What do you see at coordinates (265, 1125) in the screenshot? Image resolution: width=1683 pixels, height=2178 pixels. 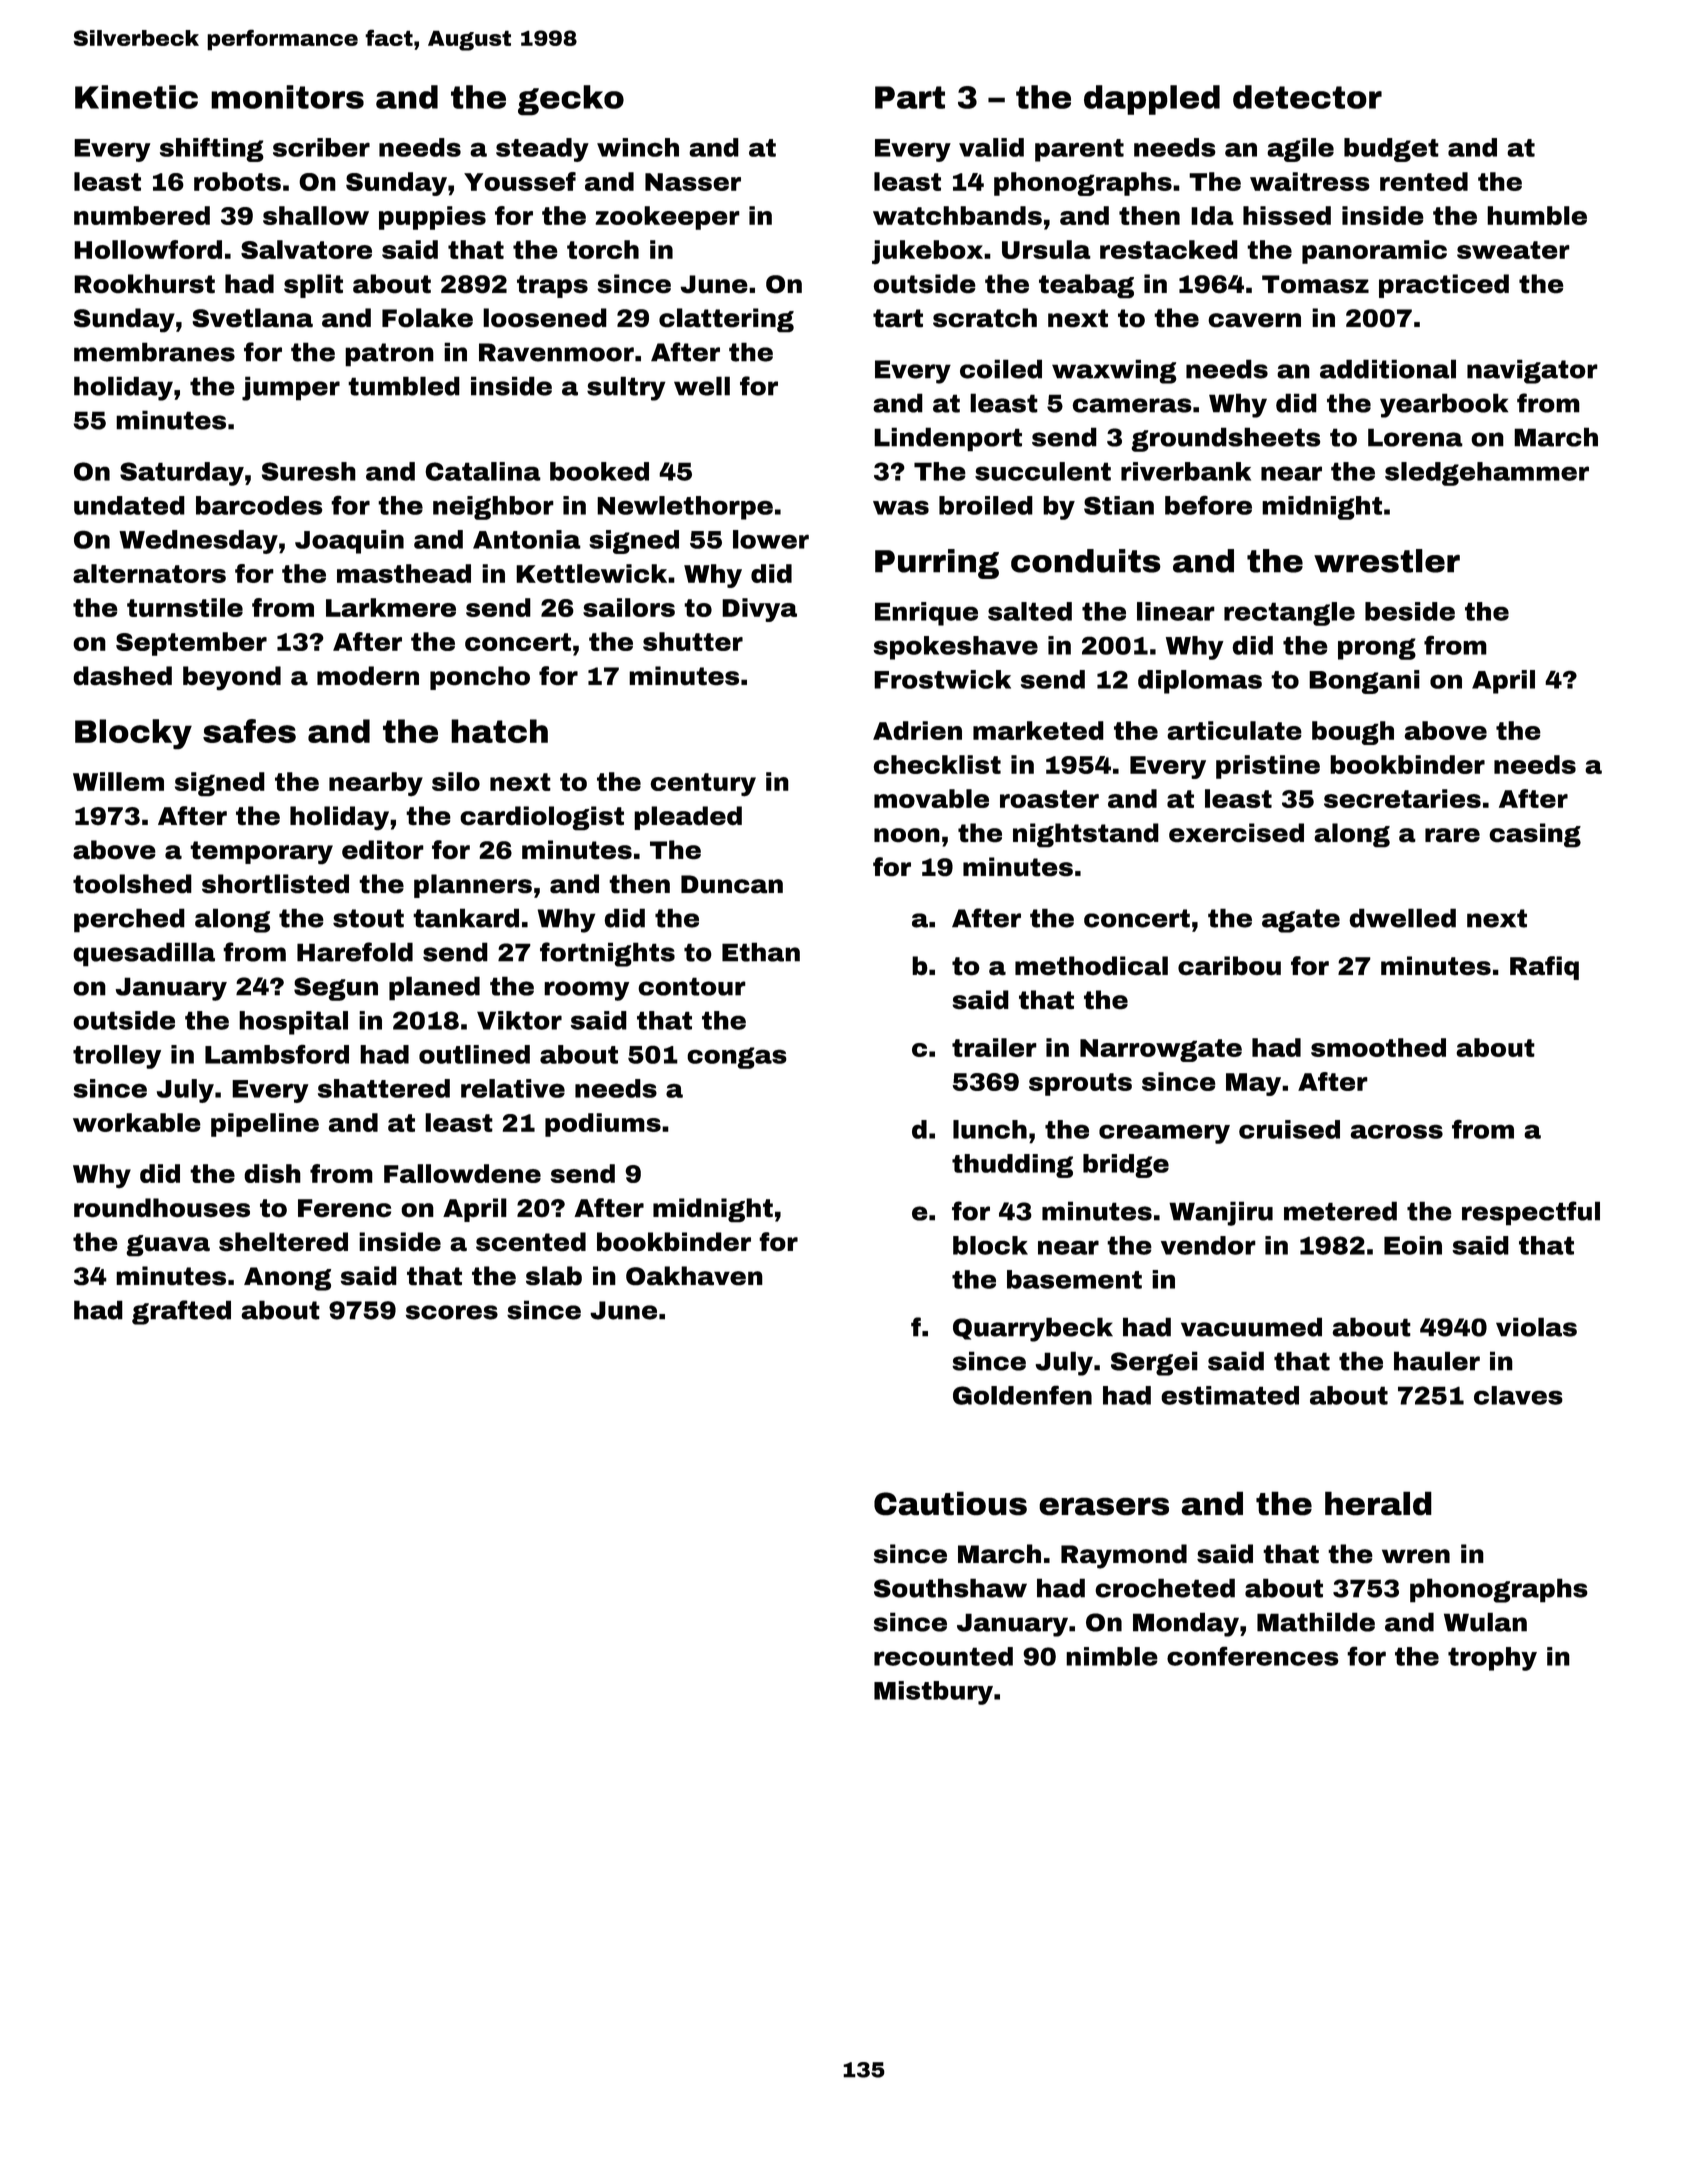 I see `pipeline` at bounding box center [265, 1125].
